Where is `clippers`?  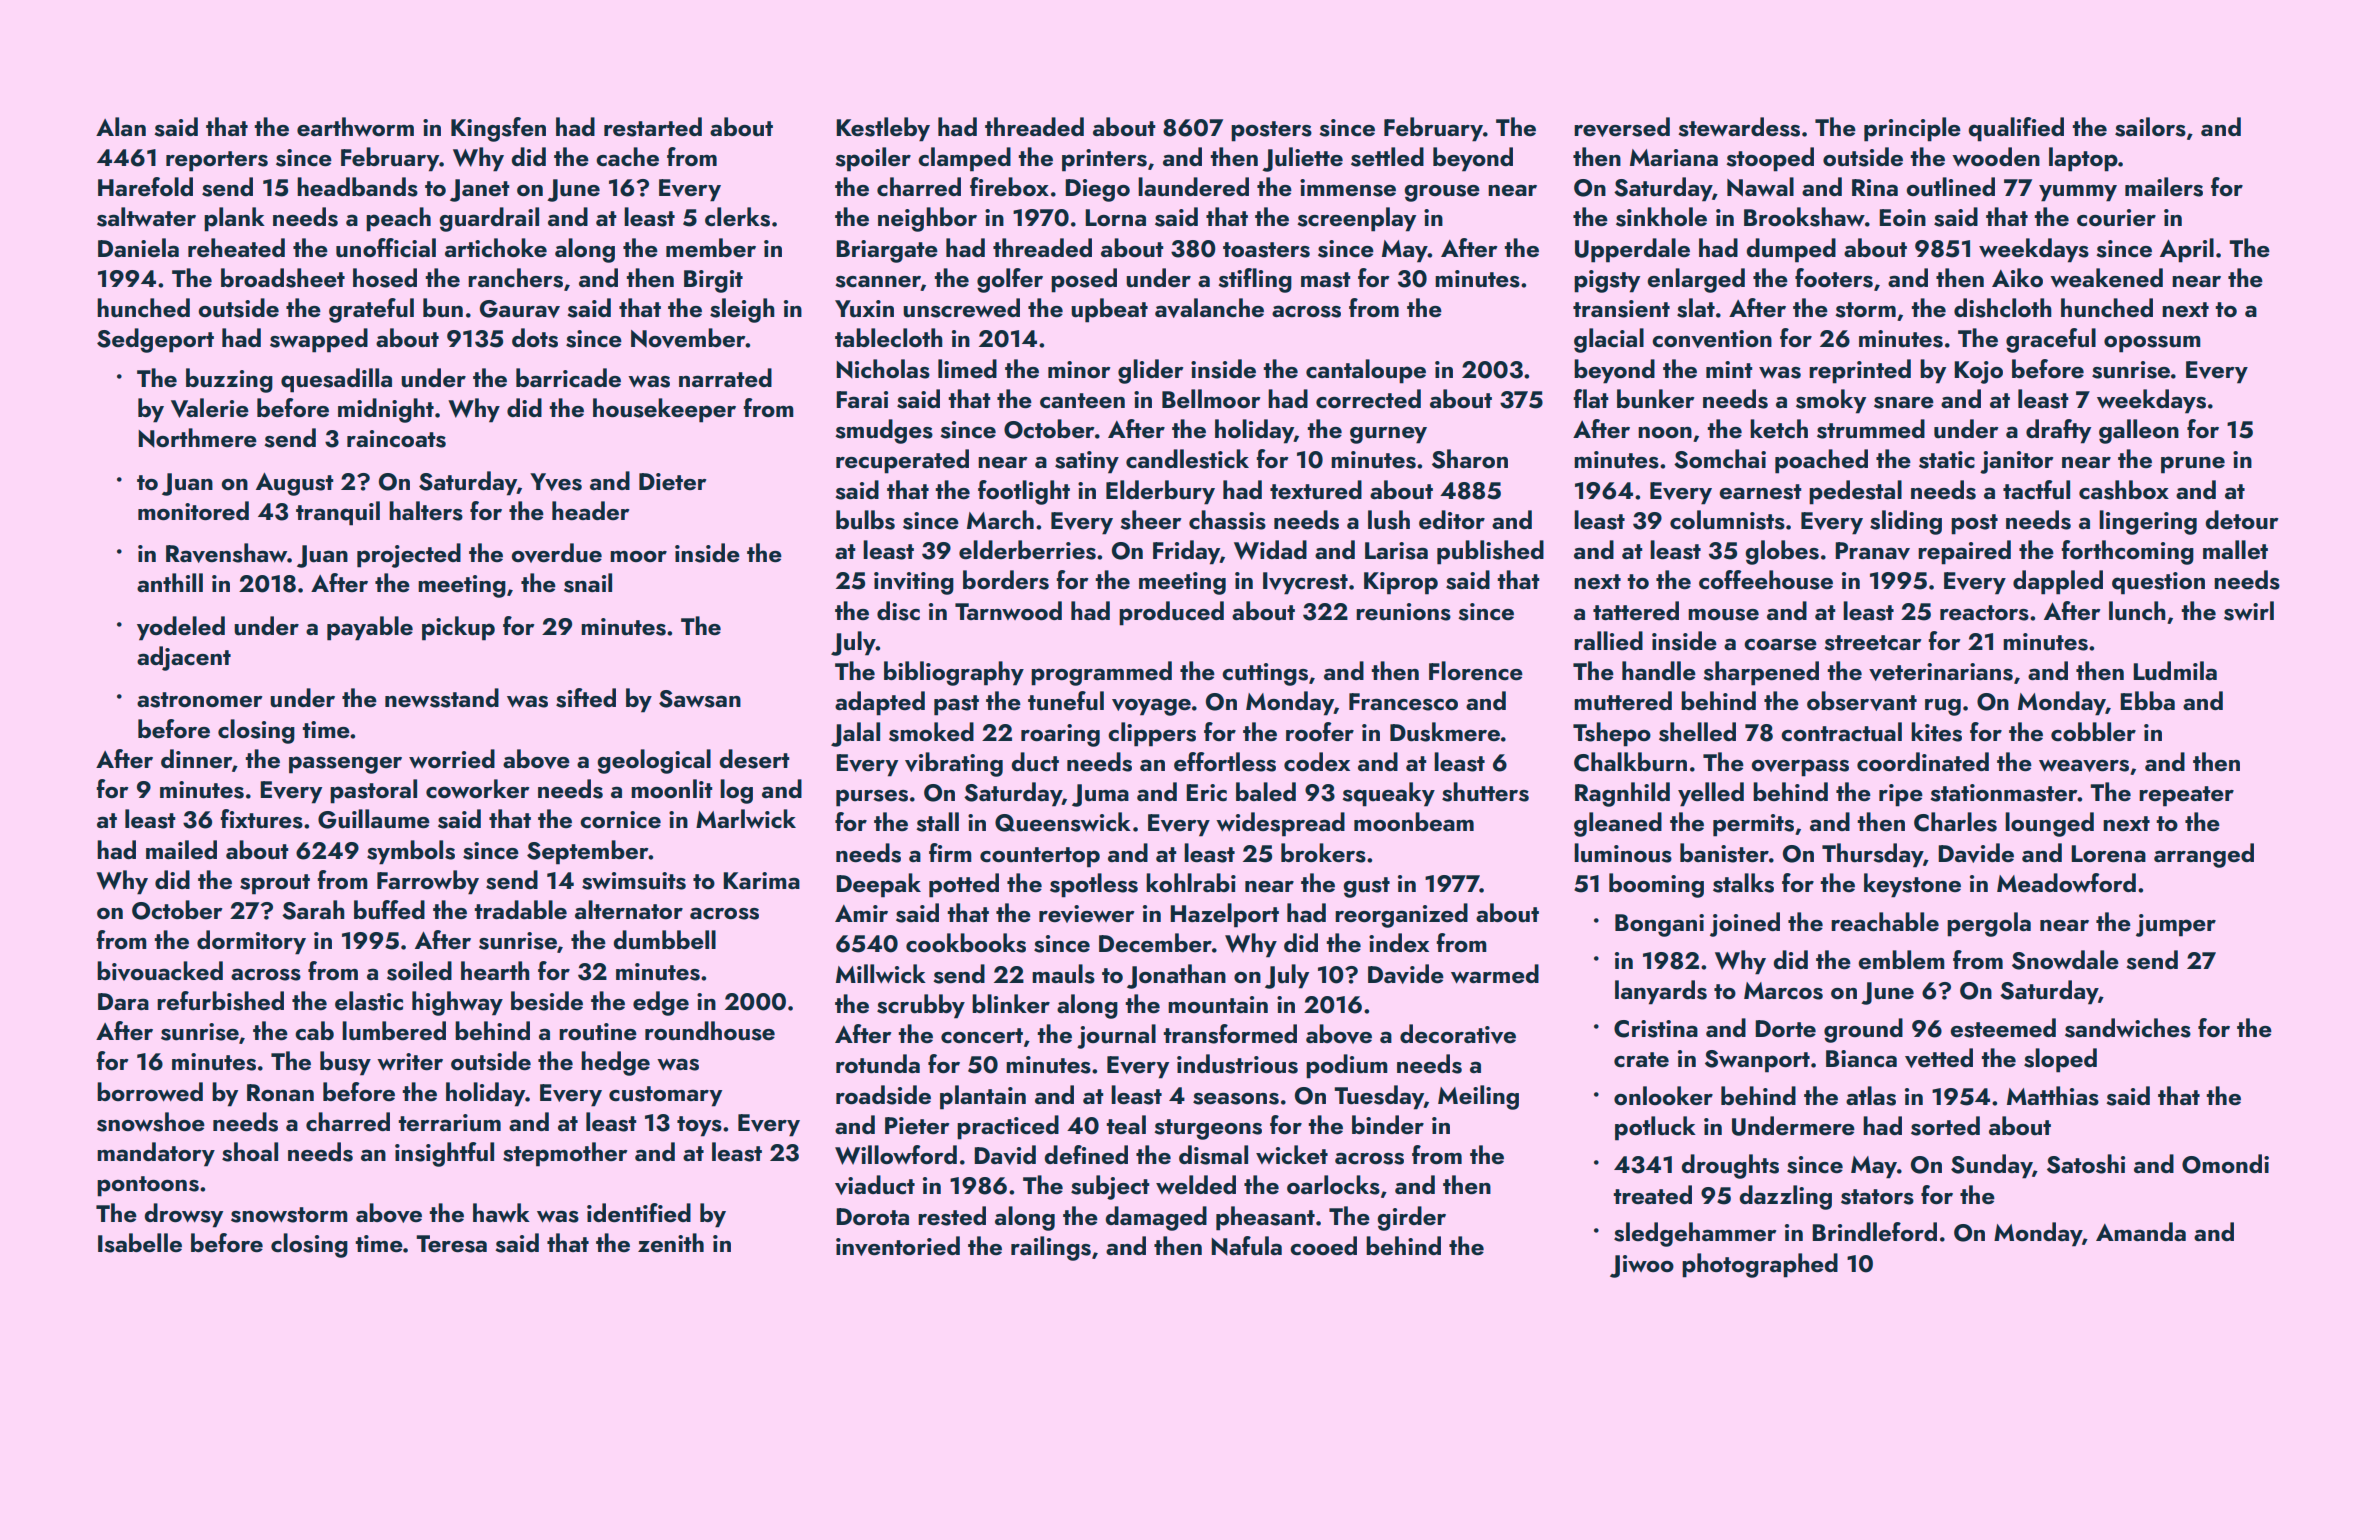 clippers is located at coordinates (1152, 734).
